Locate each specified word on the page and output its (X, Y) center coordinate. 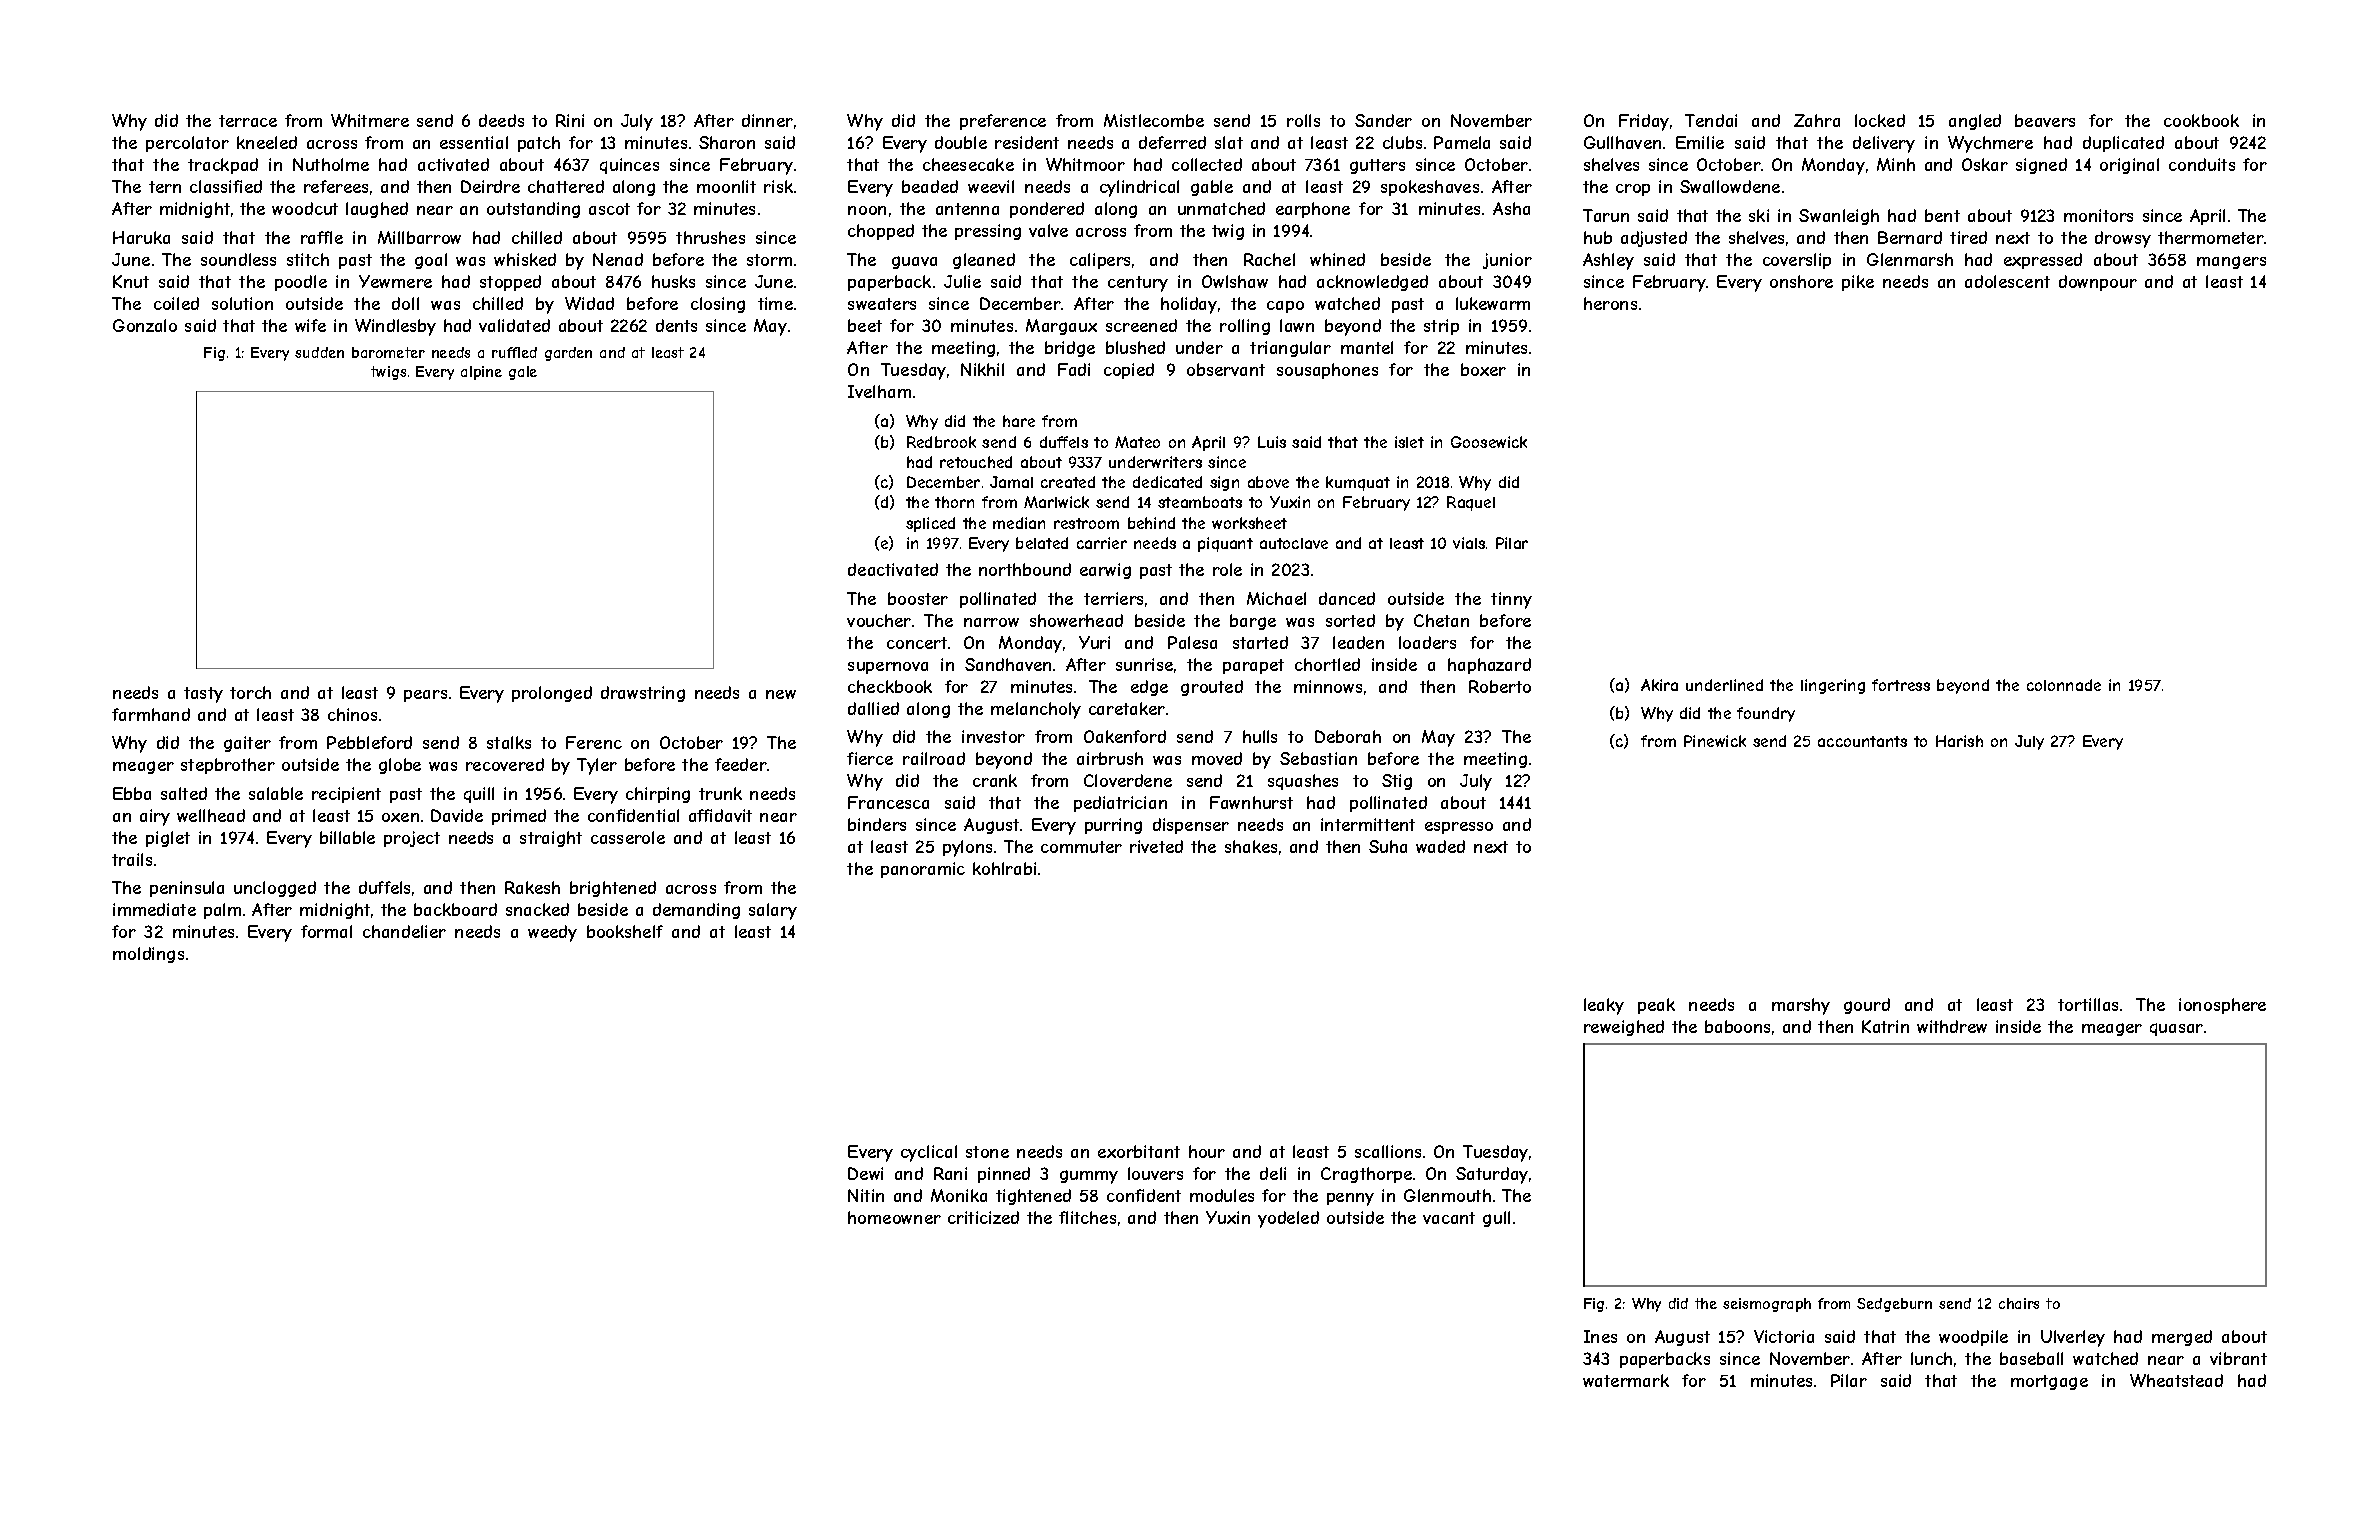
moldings (148, 955)
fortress (1901, 685)
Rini (570, 120)
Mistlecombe (1154, 120)
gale (523, 373)
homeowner (894, 1217)
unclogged (275, 889)
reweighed (1624, 1028)
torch (250, 692)
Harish (1959, 741)
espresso (1459, 828)
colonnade (2064, 685)
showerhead (1076, 620)
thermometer (2211, 237)
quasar (2176, 1029)
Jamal (1011, 482)
